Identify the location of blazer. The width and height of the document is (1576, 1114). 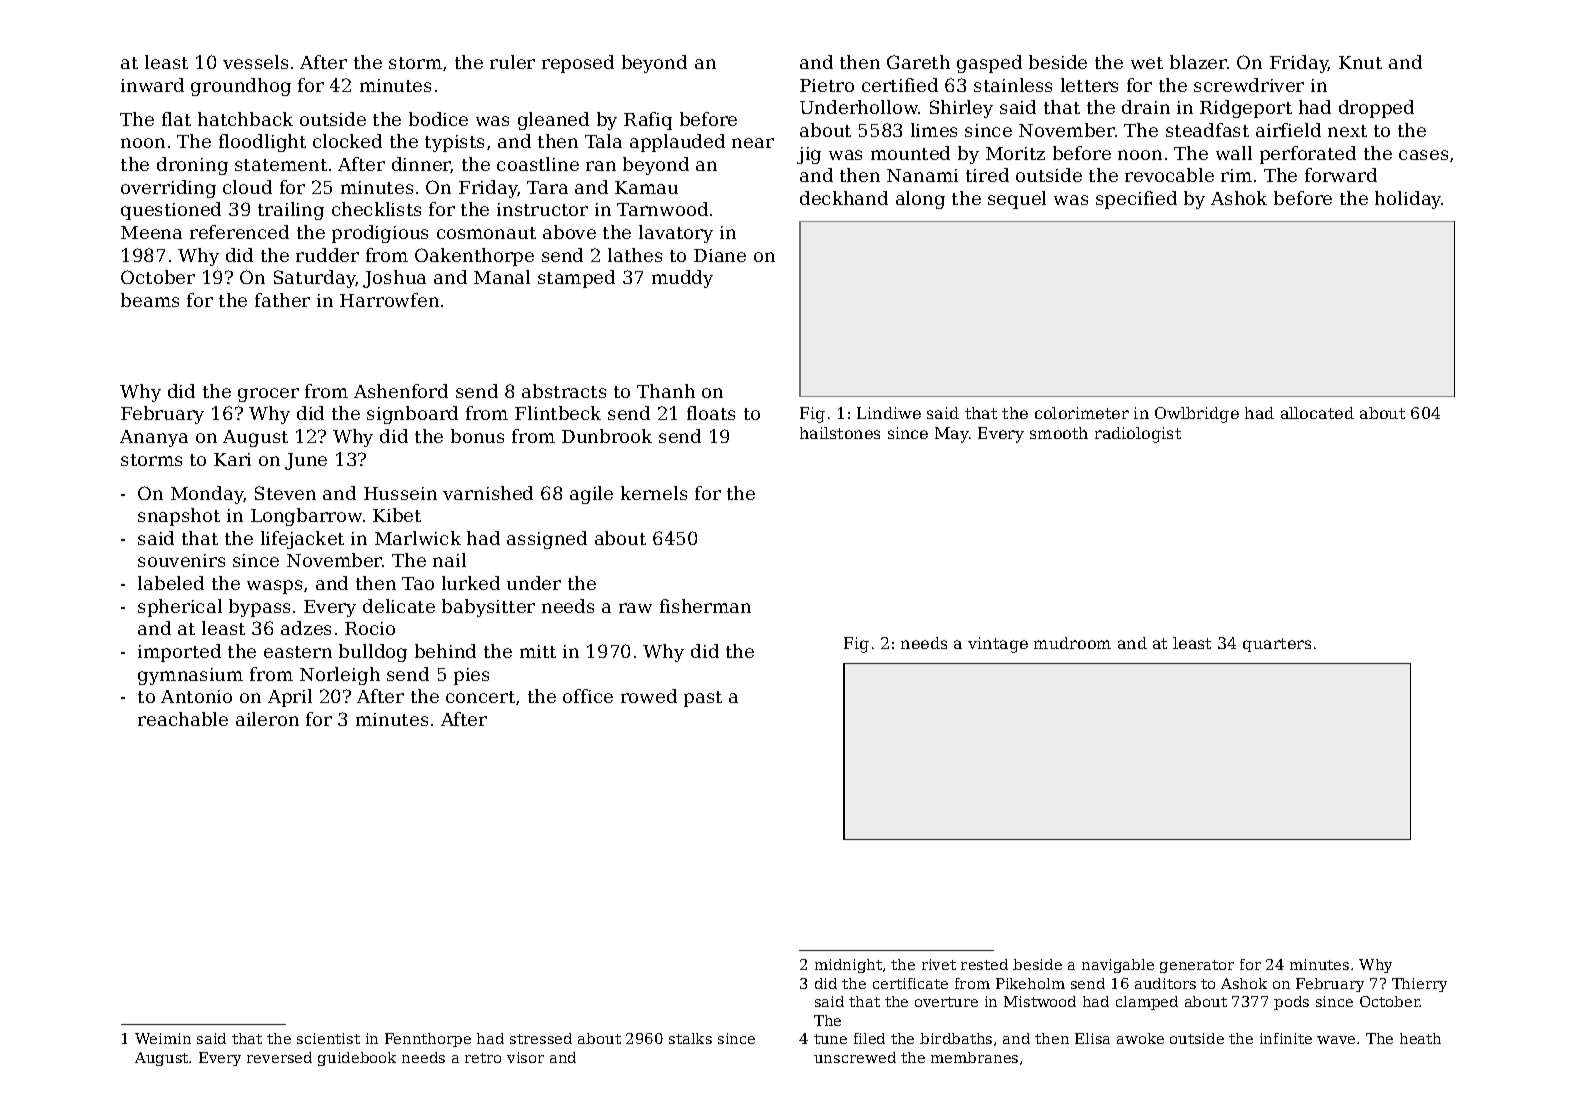
(1198, 62).
